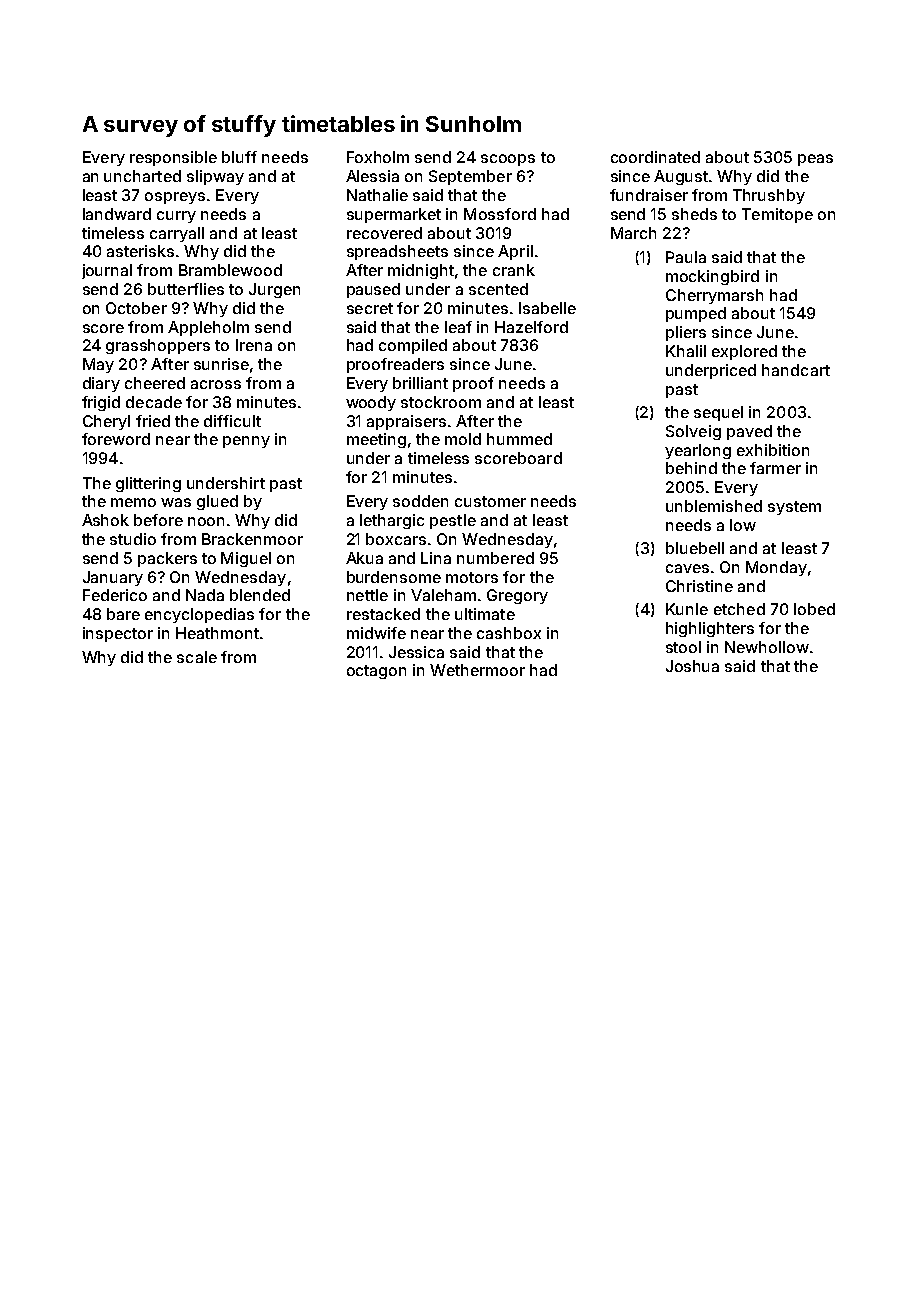 This page has width=924, height=1308. What do you see at coordinates (197, 657) in the page?
I see `scale` at bounding box center [197, 657].
